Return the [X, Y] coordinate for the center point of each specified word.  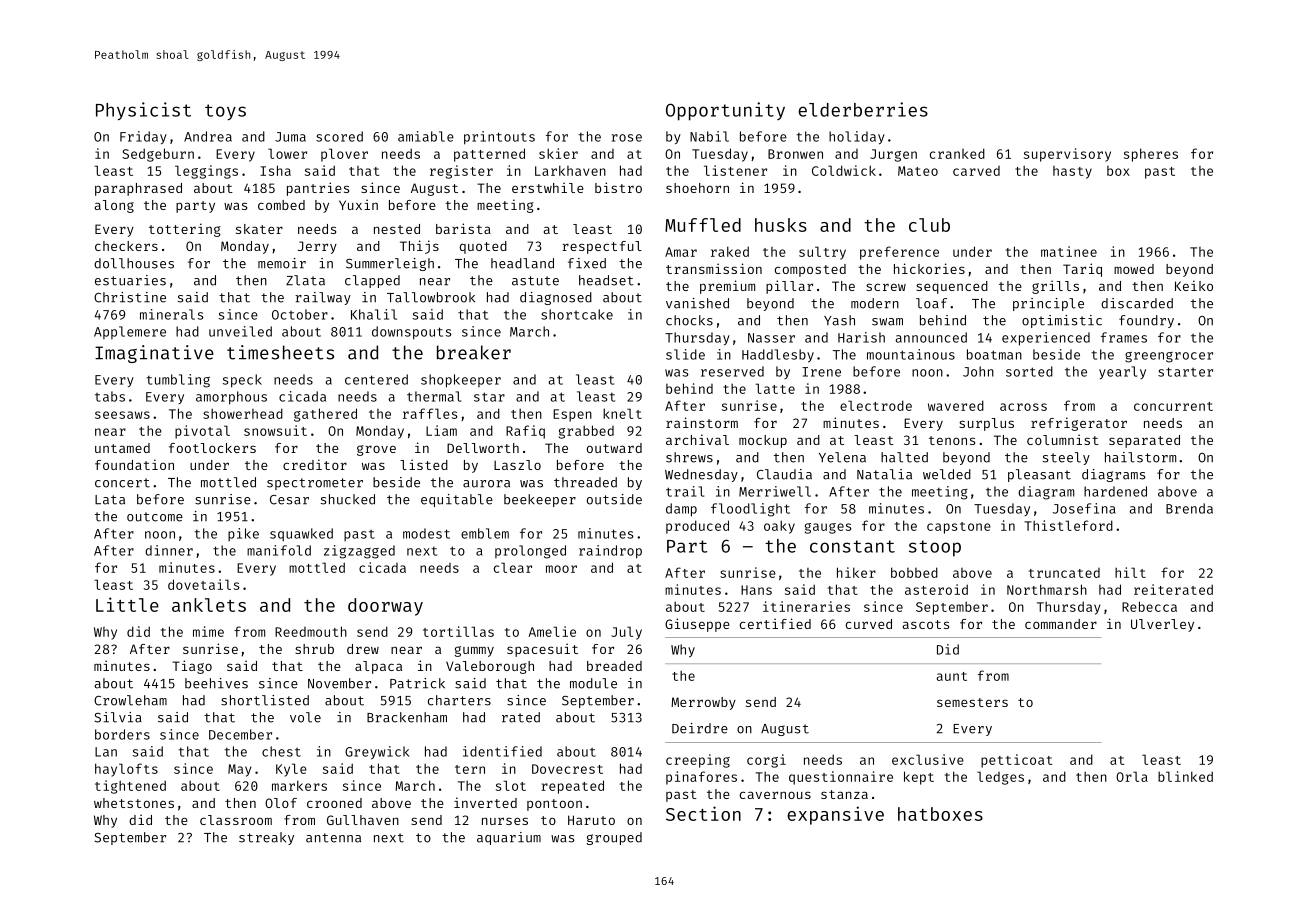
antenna [333, 838]
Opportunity [725, 111]
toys [225, 112]
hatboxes [940, 814]
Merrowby [703, 703]
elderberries [863, 109]
